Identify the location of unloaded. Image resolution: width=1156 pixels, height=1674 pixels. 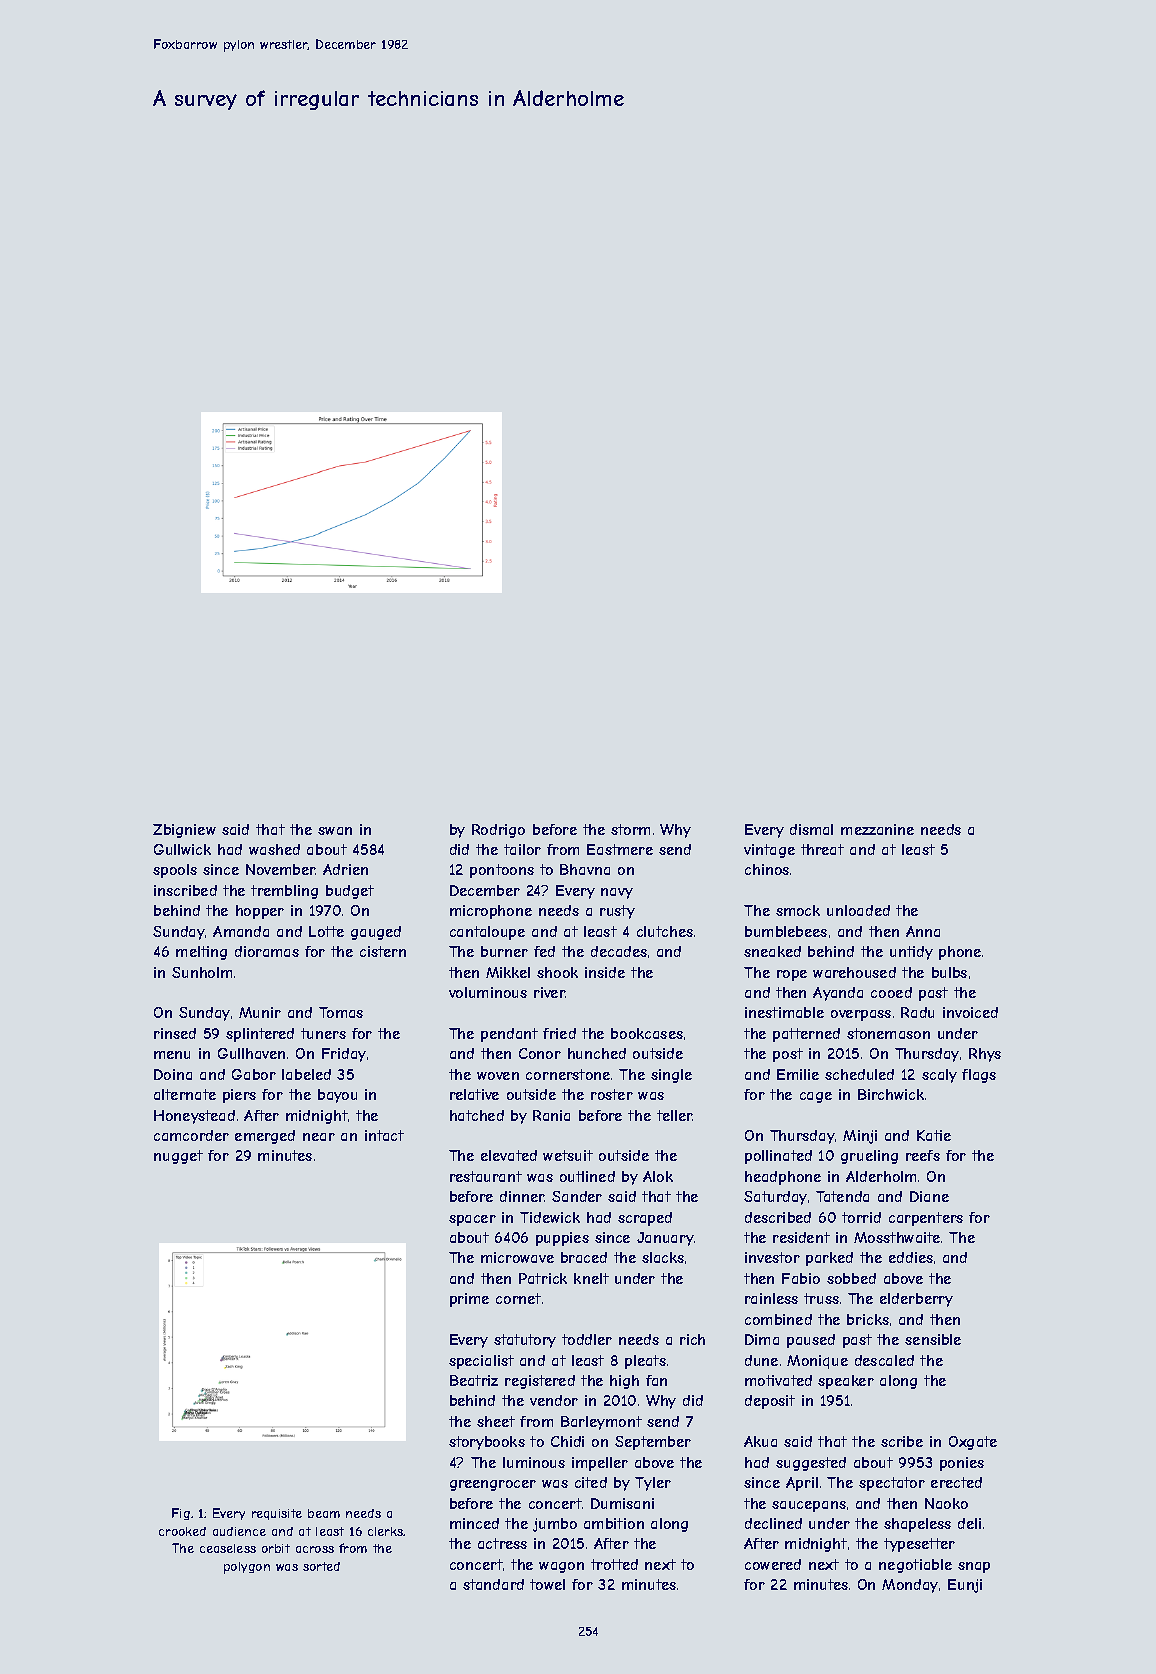
(858, 910).
